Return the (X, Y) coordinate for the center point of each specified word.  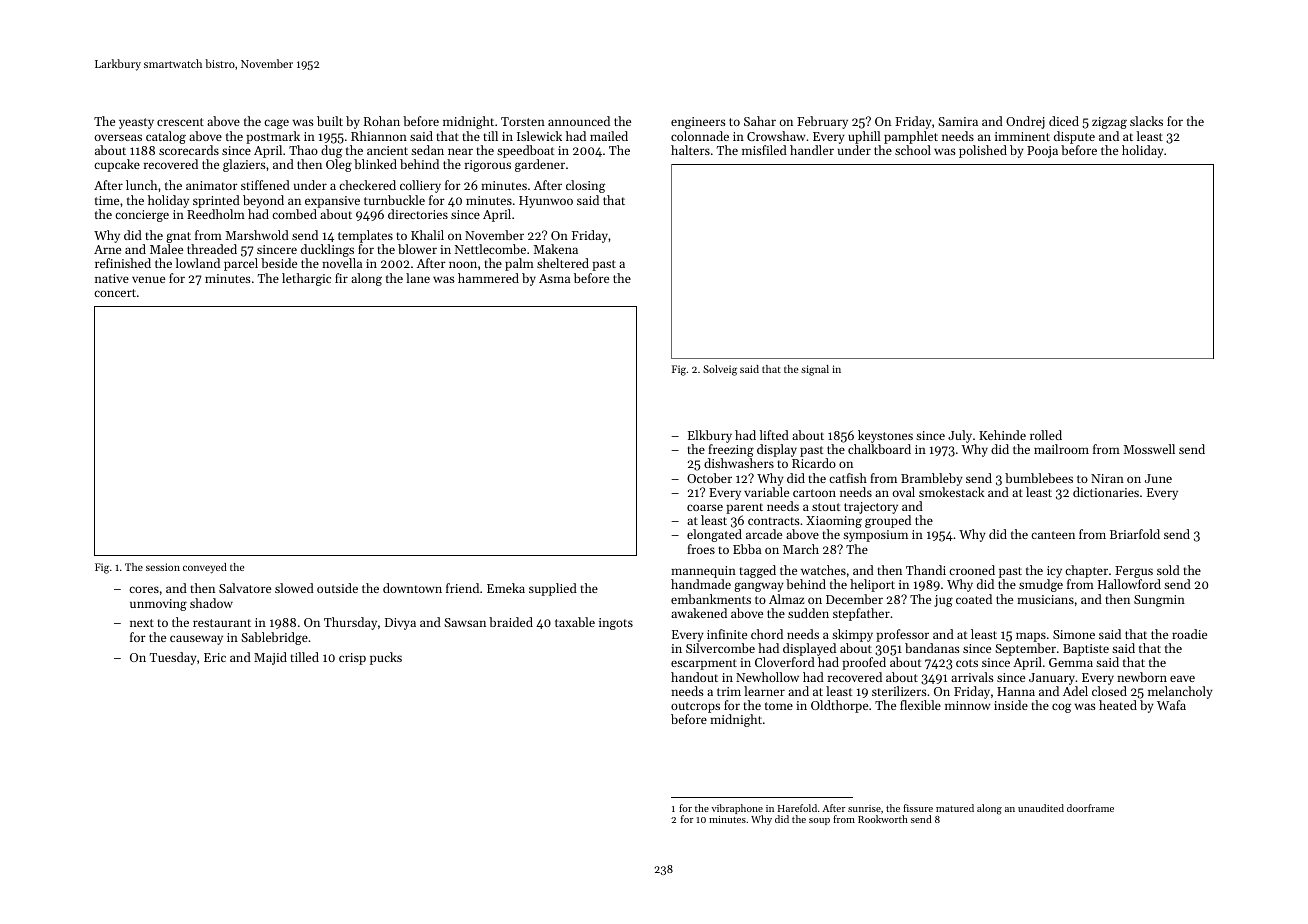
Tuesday (173, 658)
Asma (554, 278)
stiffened (265, 185)
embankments (711, 599)
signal (815, 370)
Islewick (539, 136)
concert (115, 293)
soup (819, 821)
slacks (1146, 121)
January (1052, 679)
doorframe (1090, 808)
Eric (215, 657)
